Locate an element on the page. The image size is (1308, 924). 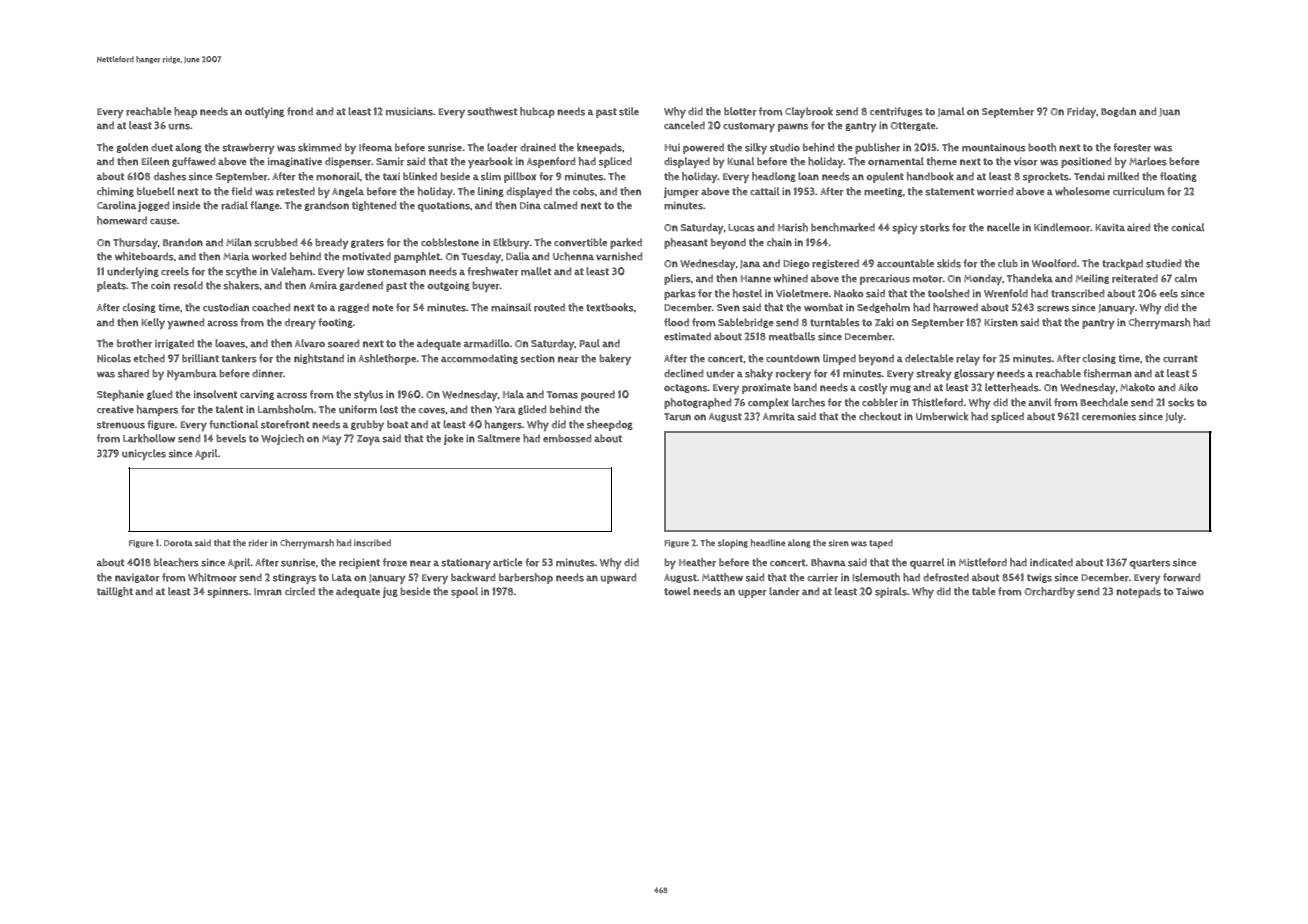
embossed is located at coordinates (567, 438).
